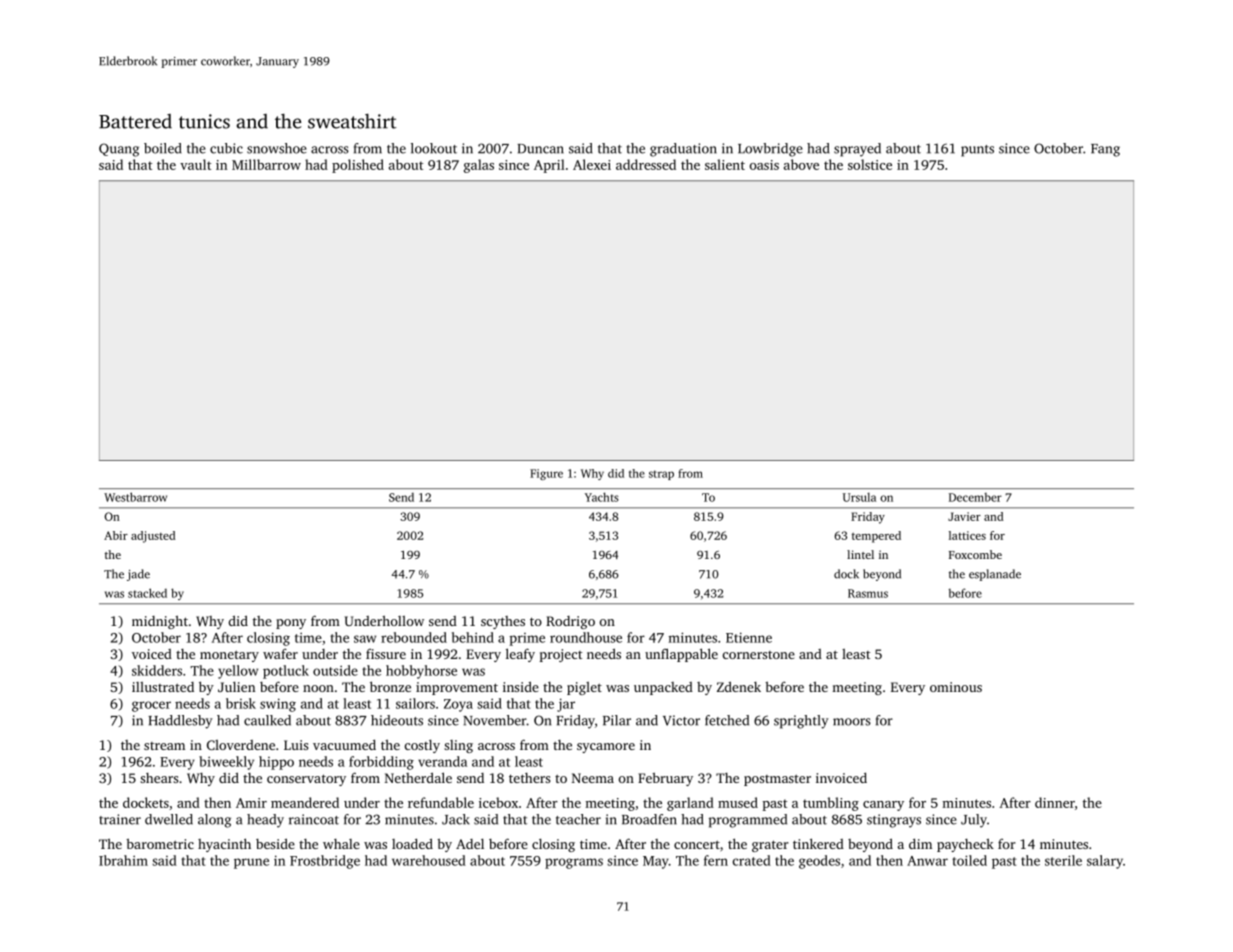 This document has height=952, width=1233. Describe the element at coordinates (135, 497) in the document. I see `Westbarrow` at that location.
